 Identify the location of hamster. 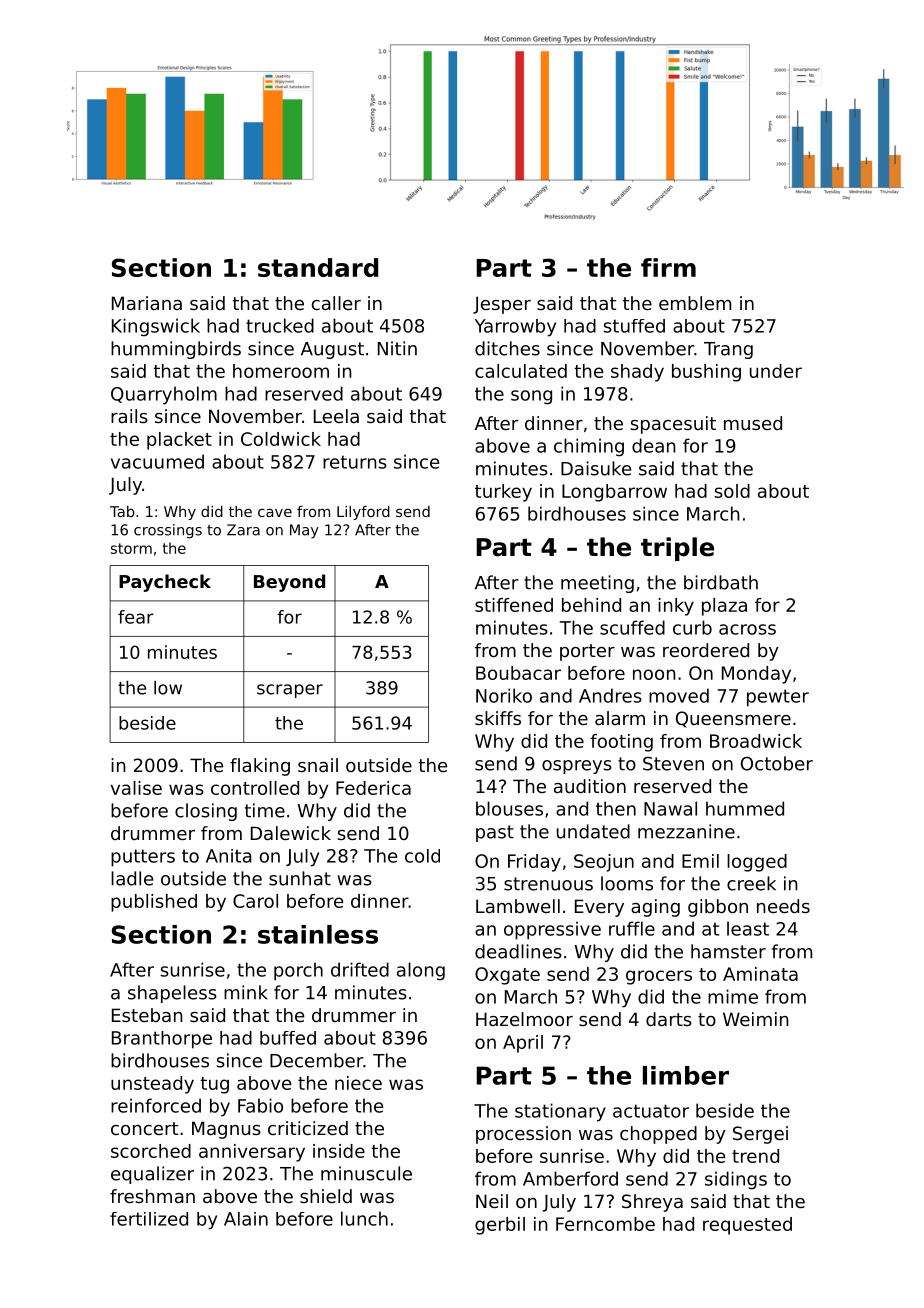
(728, 951).
